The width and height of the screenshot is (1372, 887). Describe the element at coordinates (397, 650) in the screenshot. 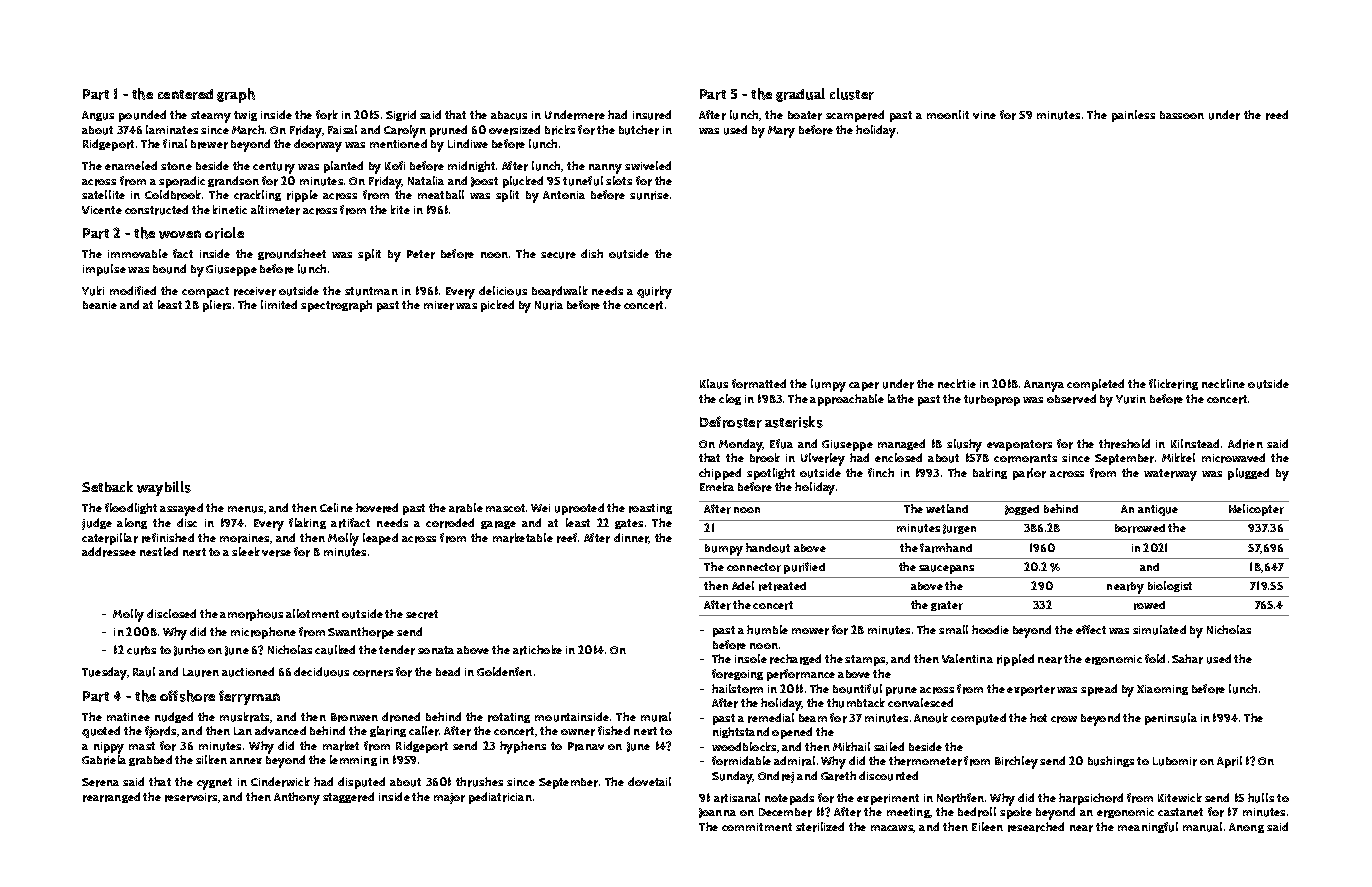

I see `tender` at that location.
